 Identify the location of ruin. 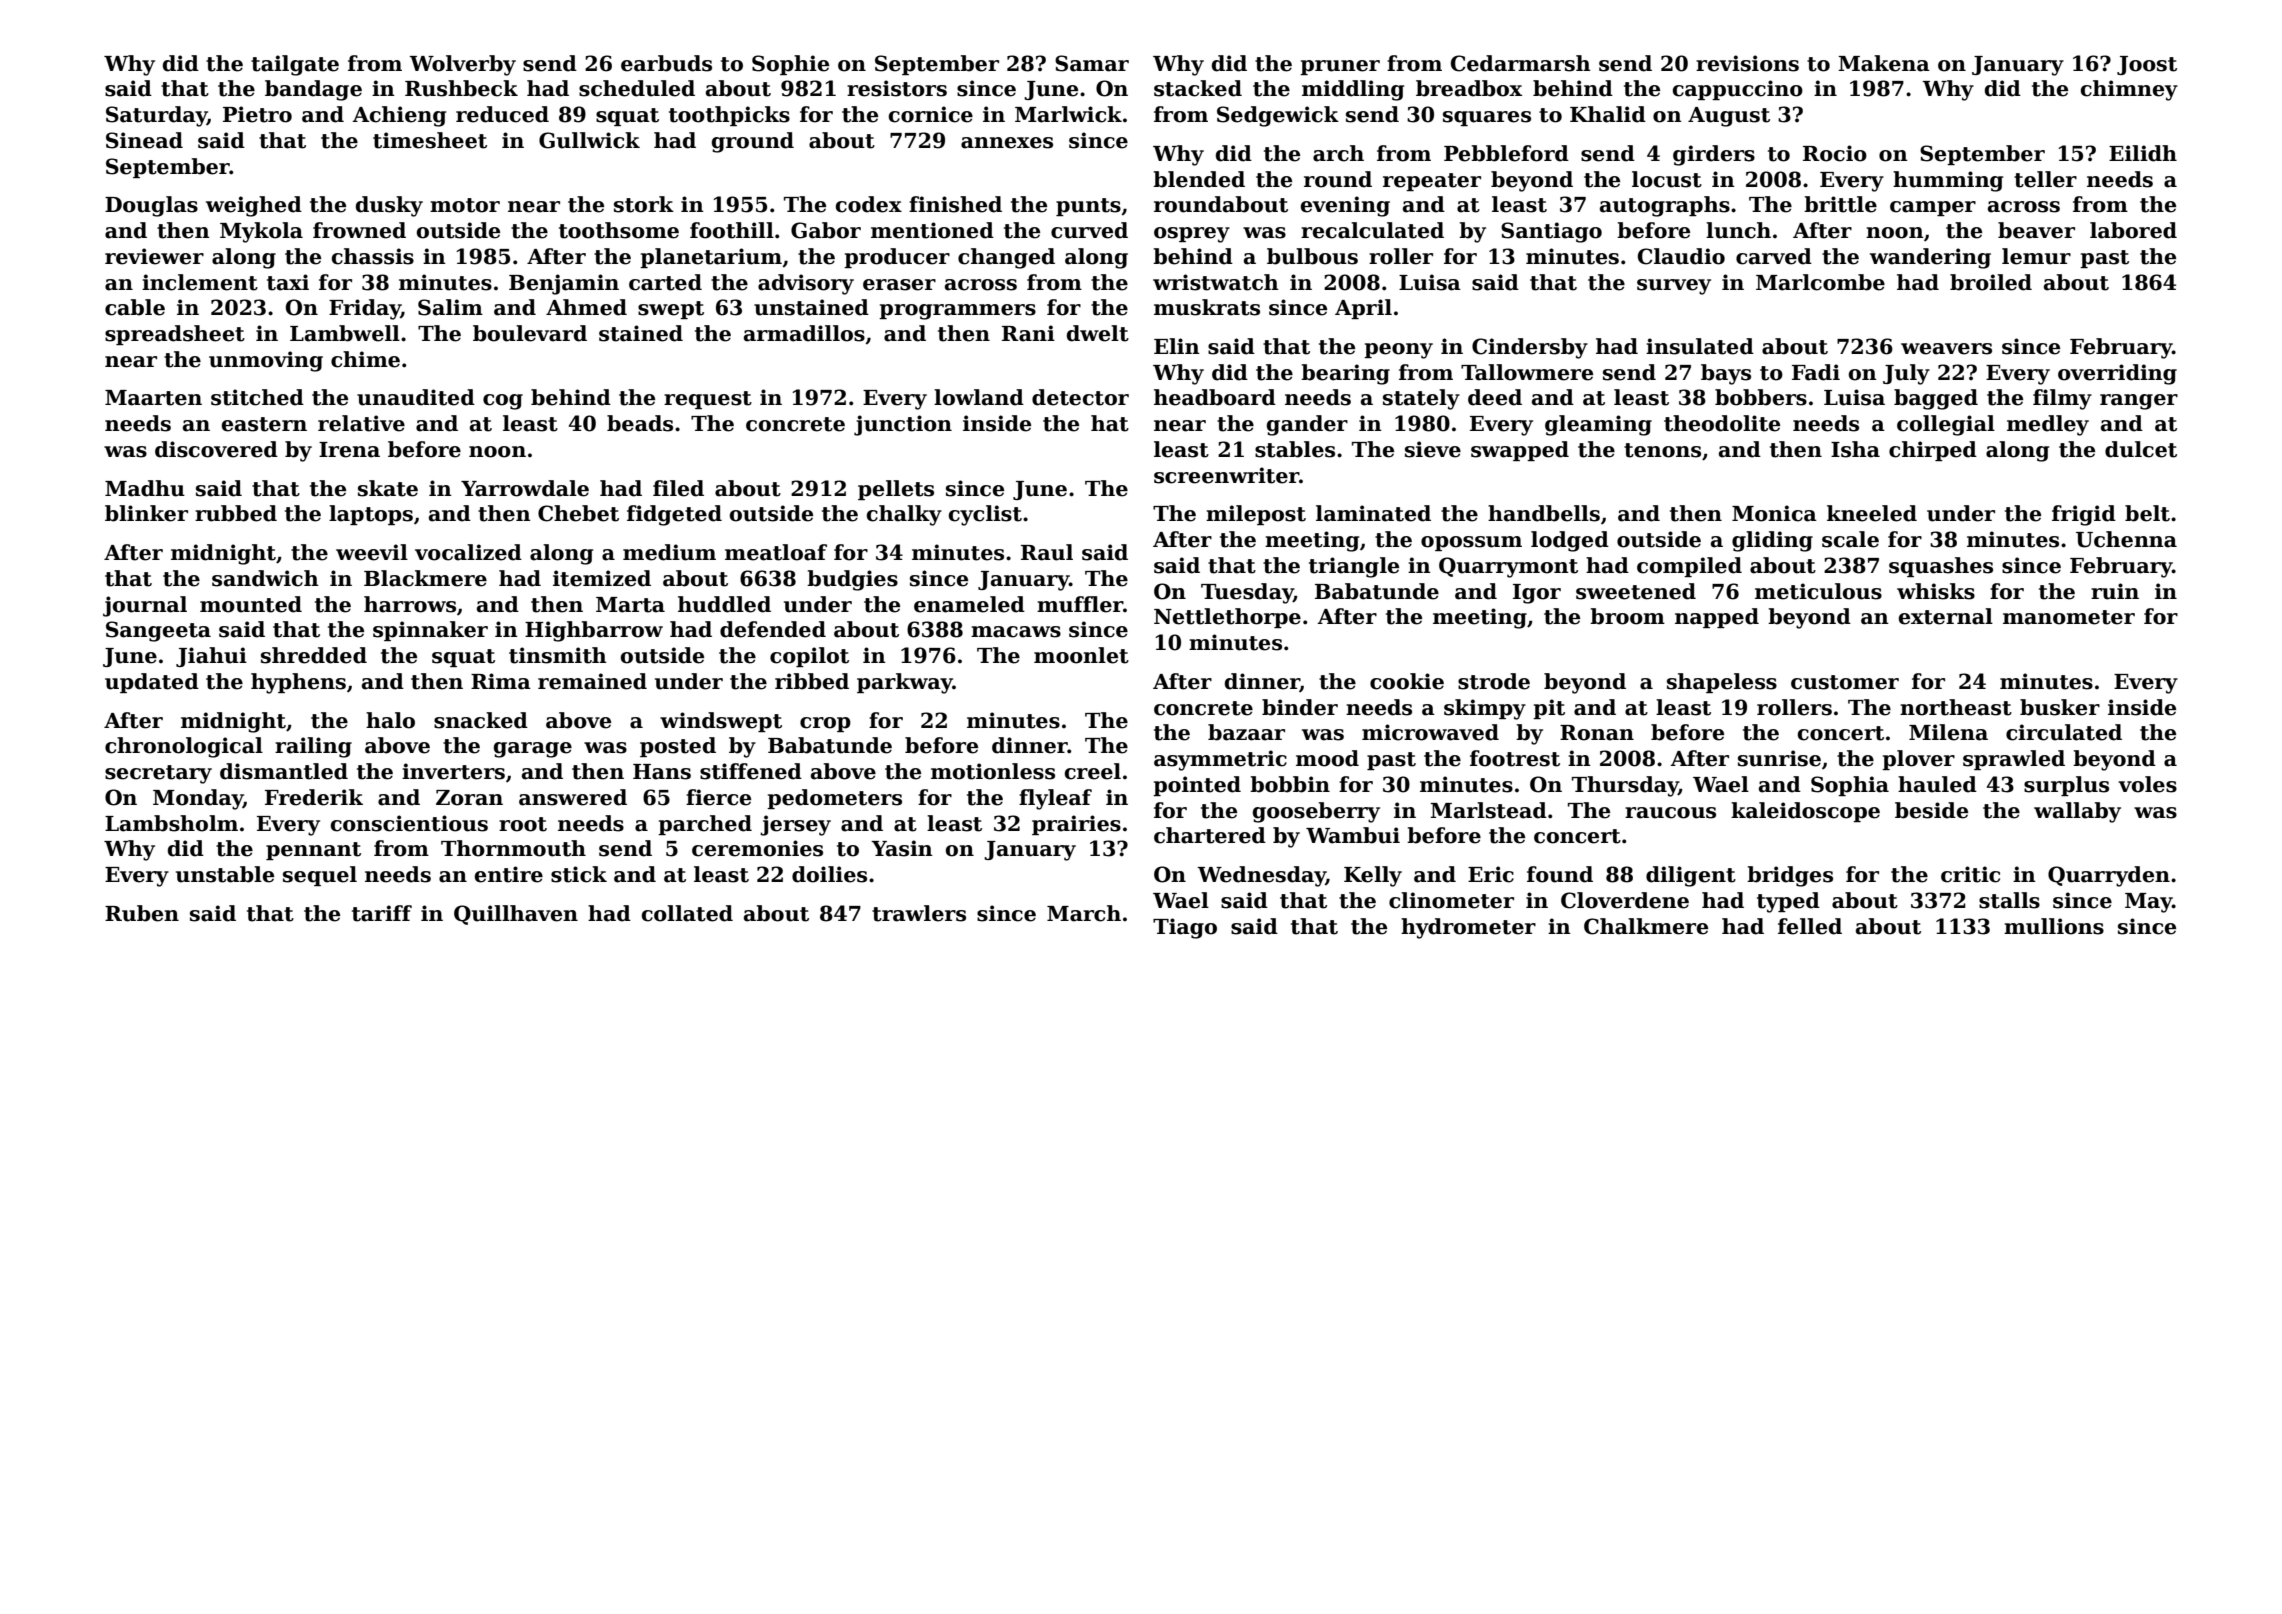
(2115, 591).
